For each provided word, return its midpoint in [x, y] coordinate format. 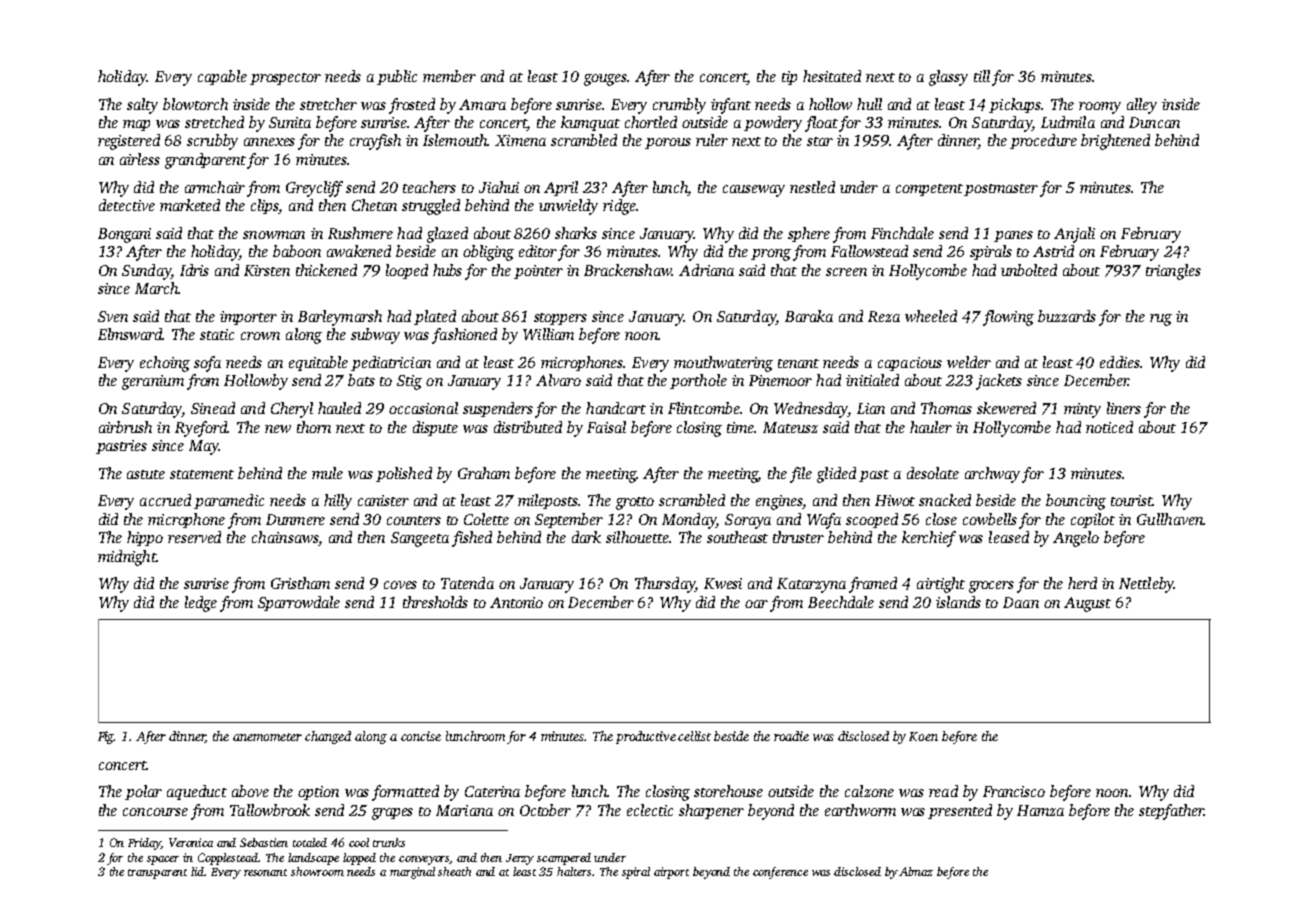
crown [260, 336]
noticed [1109, 427]
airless [140, 159]
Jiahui [499, 187]
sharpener [711, 811]
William [548, 334]
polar [143, 792]
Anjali [1074, 235]
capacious [910, 364]
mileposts [548, 501]
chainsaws [285, 537]
